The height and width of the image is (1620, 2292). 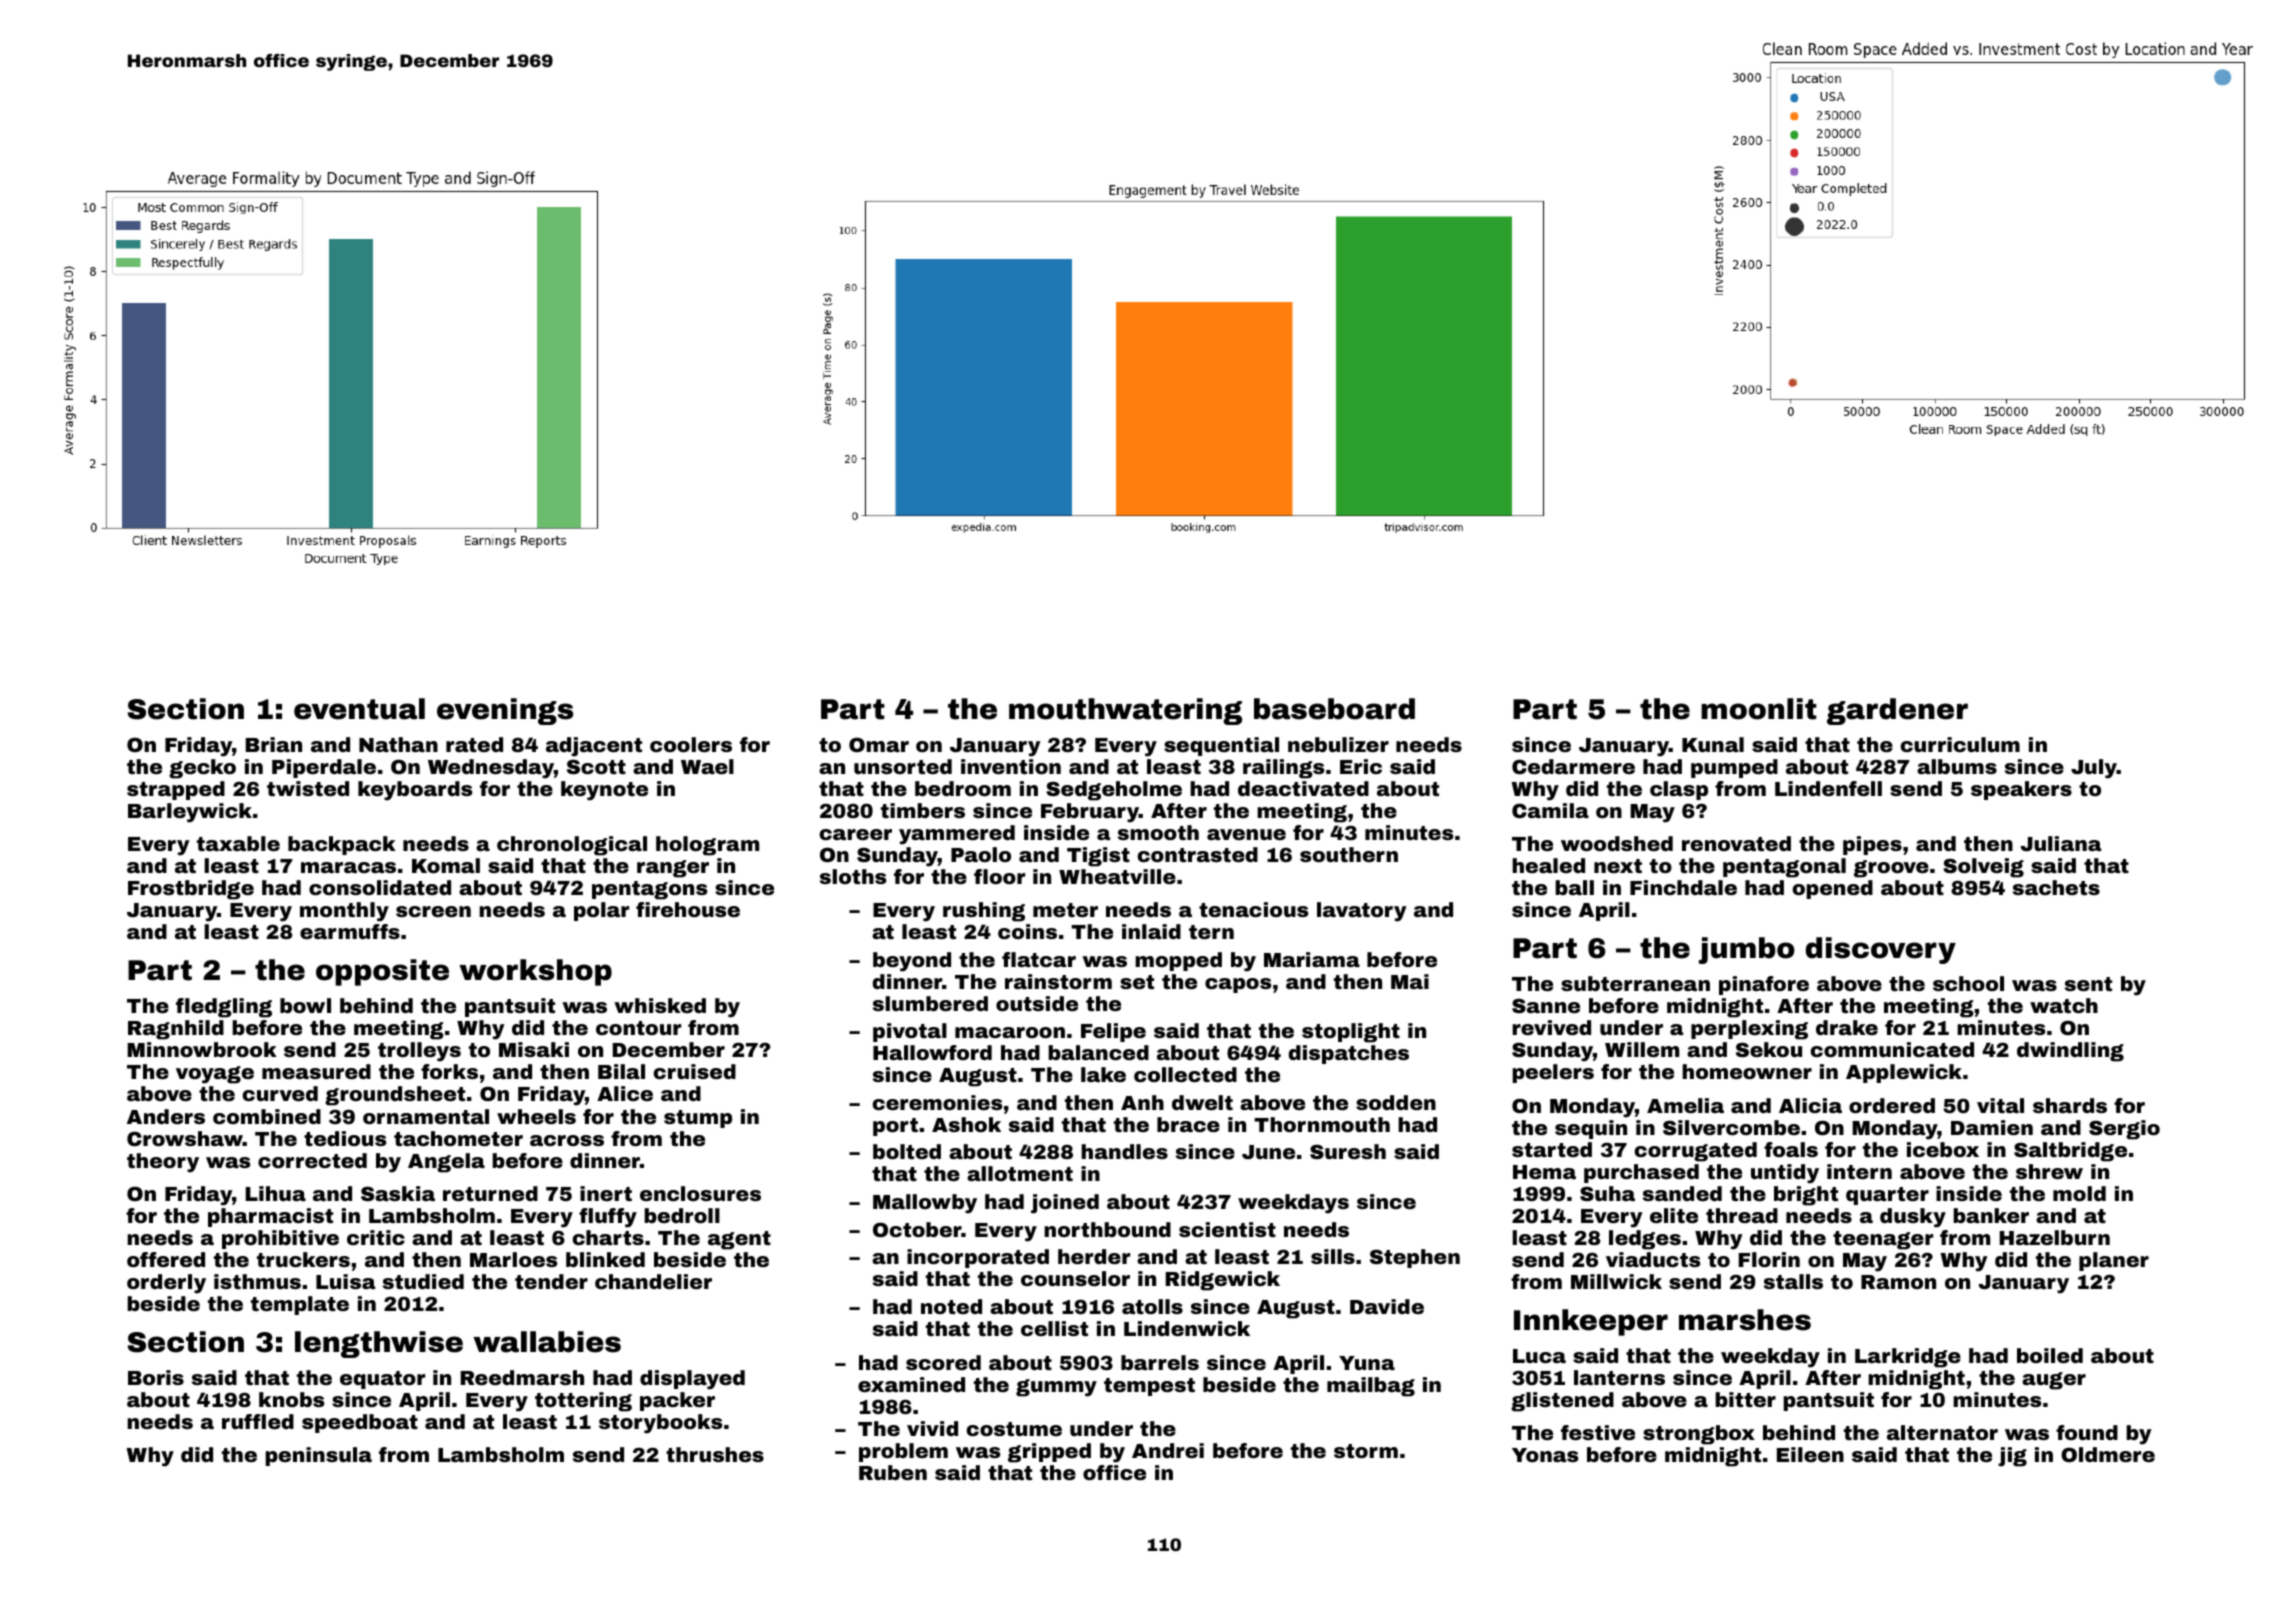 I want to click on polar, so click(x=601, y=911).
